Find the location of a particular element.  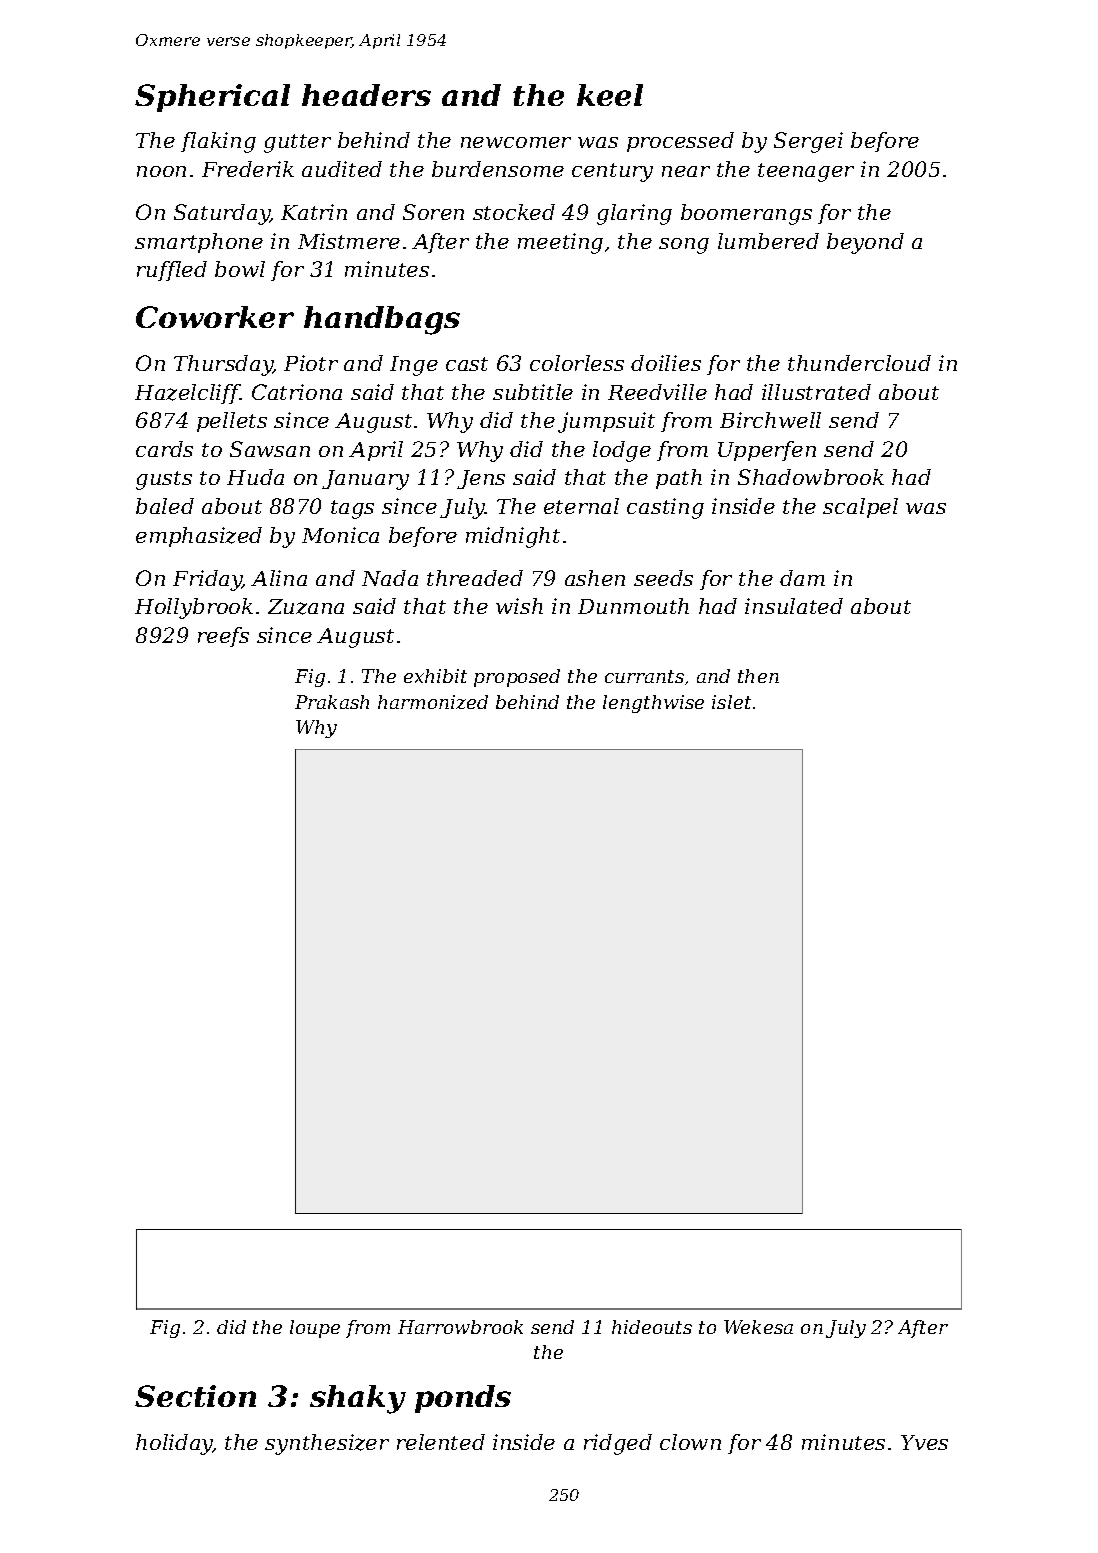

islet is located at coordinates (731, 702).
